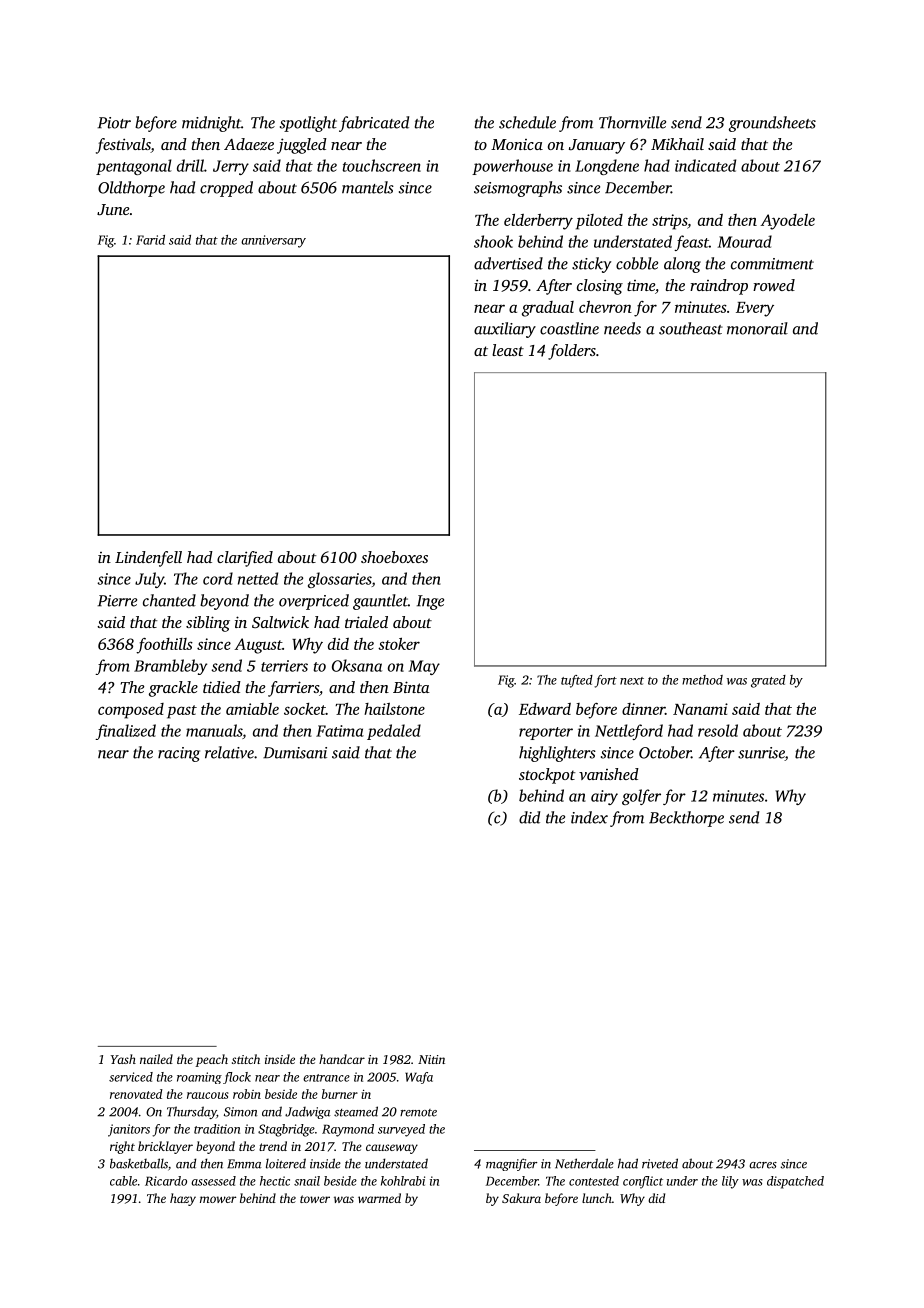 The height and width of the screenshot is (1308, 924). Describe the element at coordinates (150, 240) in the screenshot. I see `Farid` at that location.
